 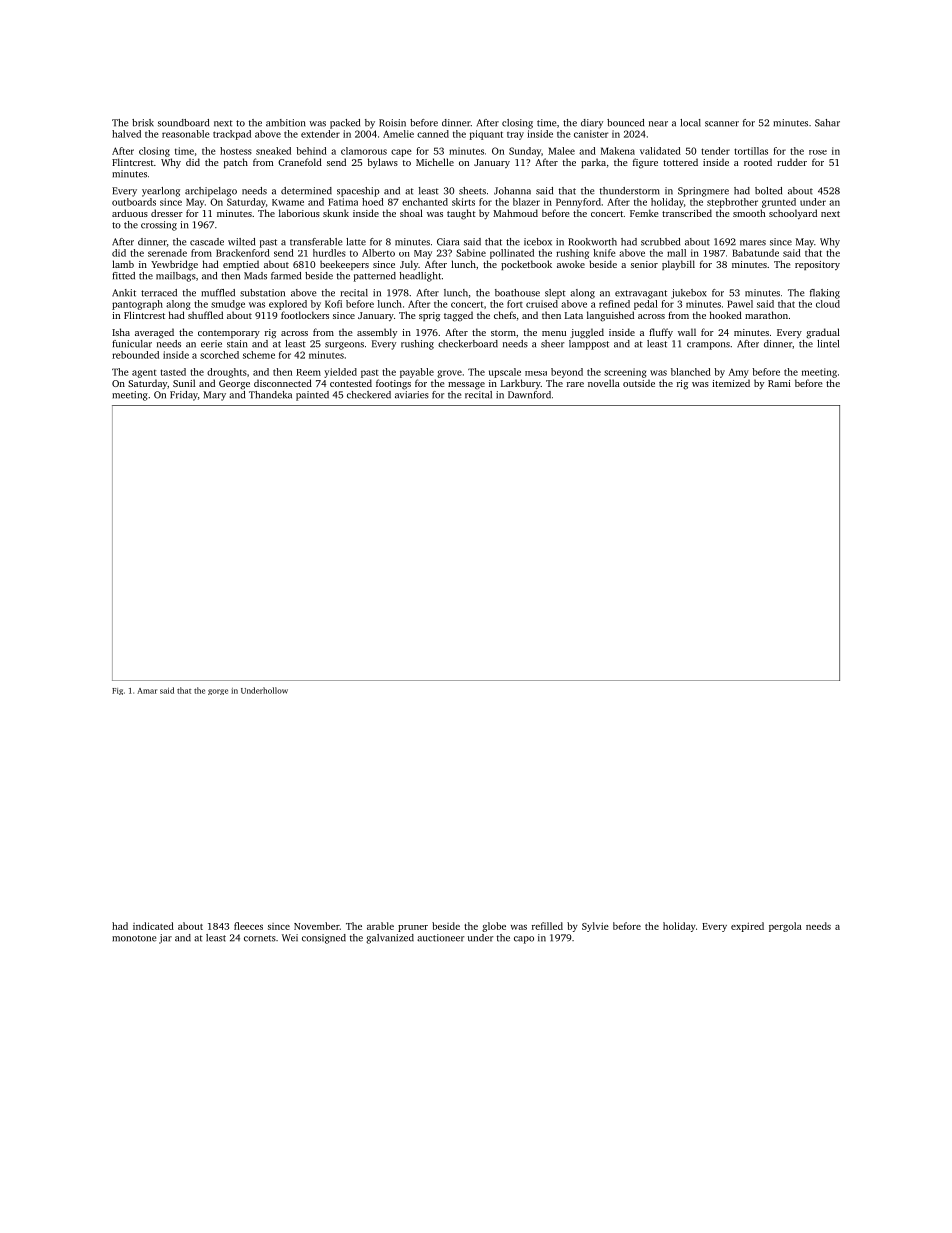 I want to click on Rami, so click(x=779, y=383).
